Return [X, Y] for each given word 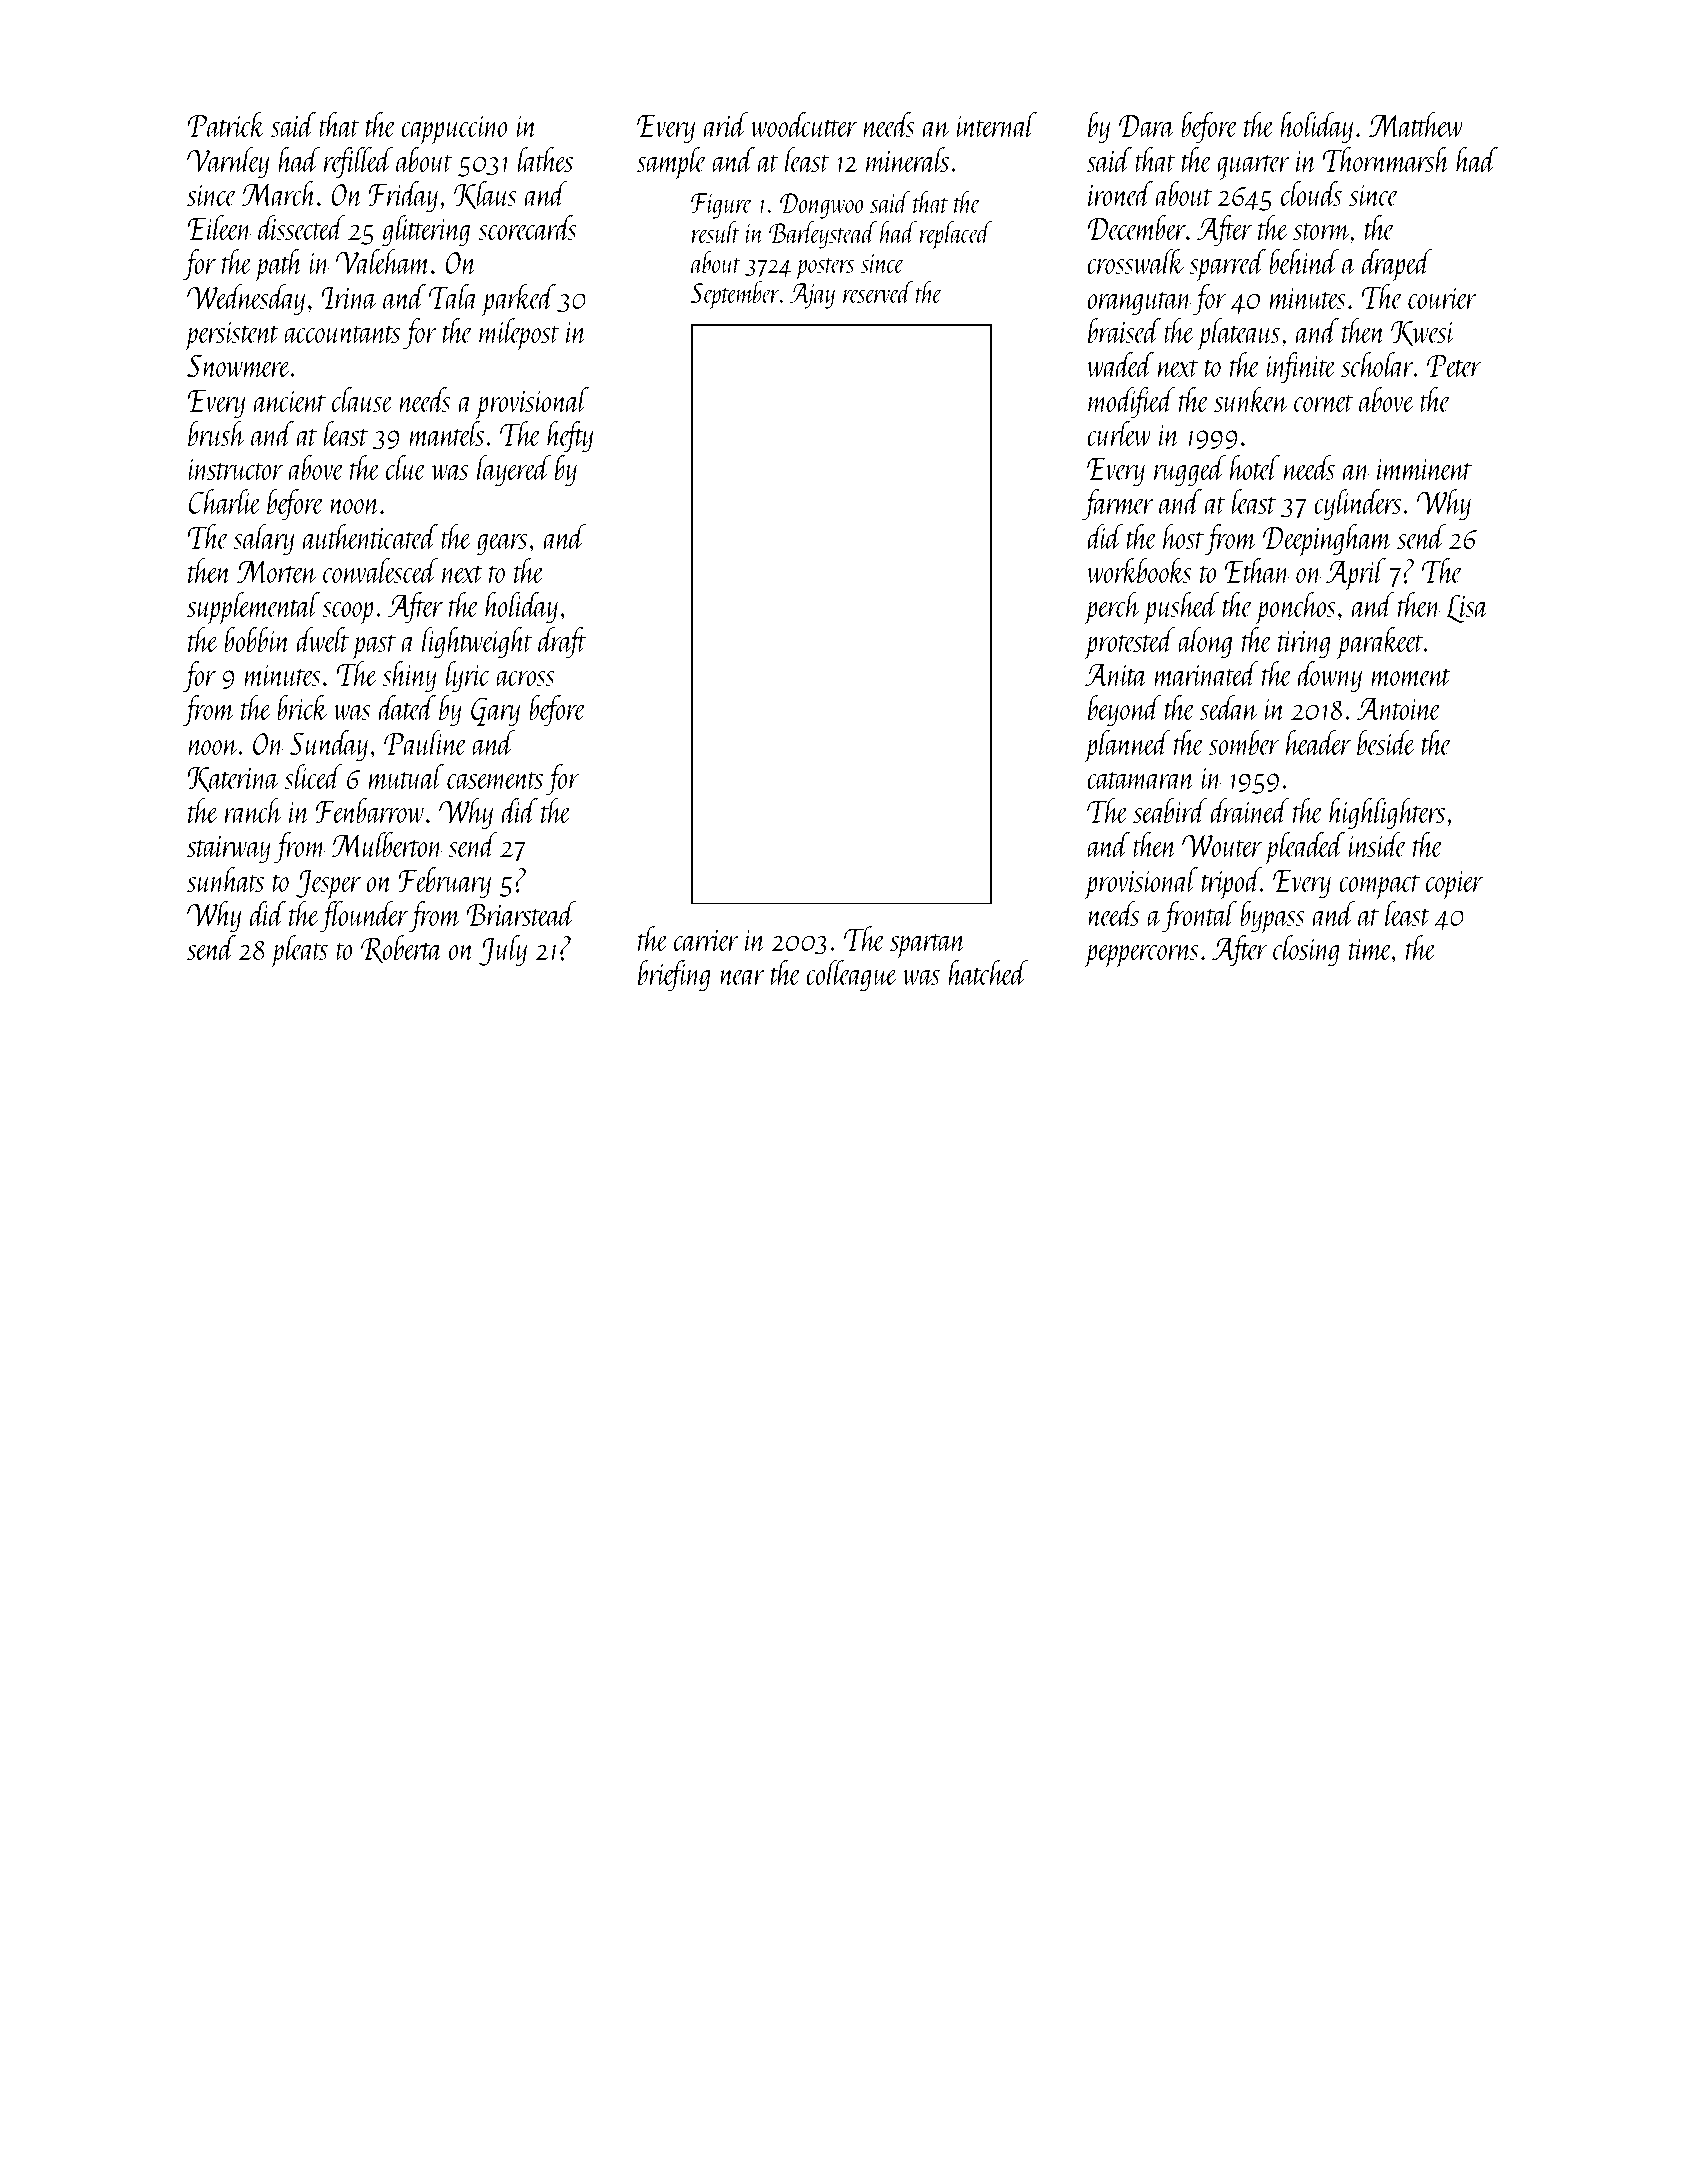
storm [1322, 231]
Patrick [226, 124]
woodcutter [804, 124]
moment [1411, 677]
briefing [674, 976]
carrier [706, 940]
